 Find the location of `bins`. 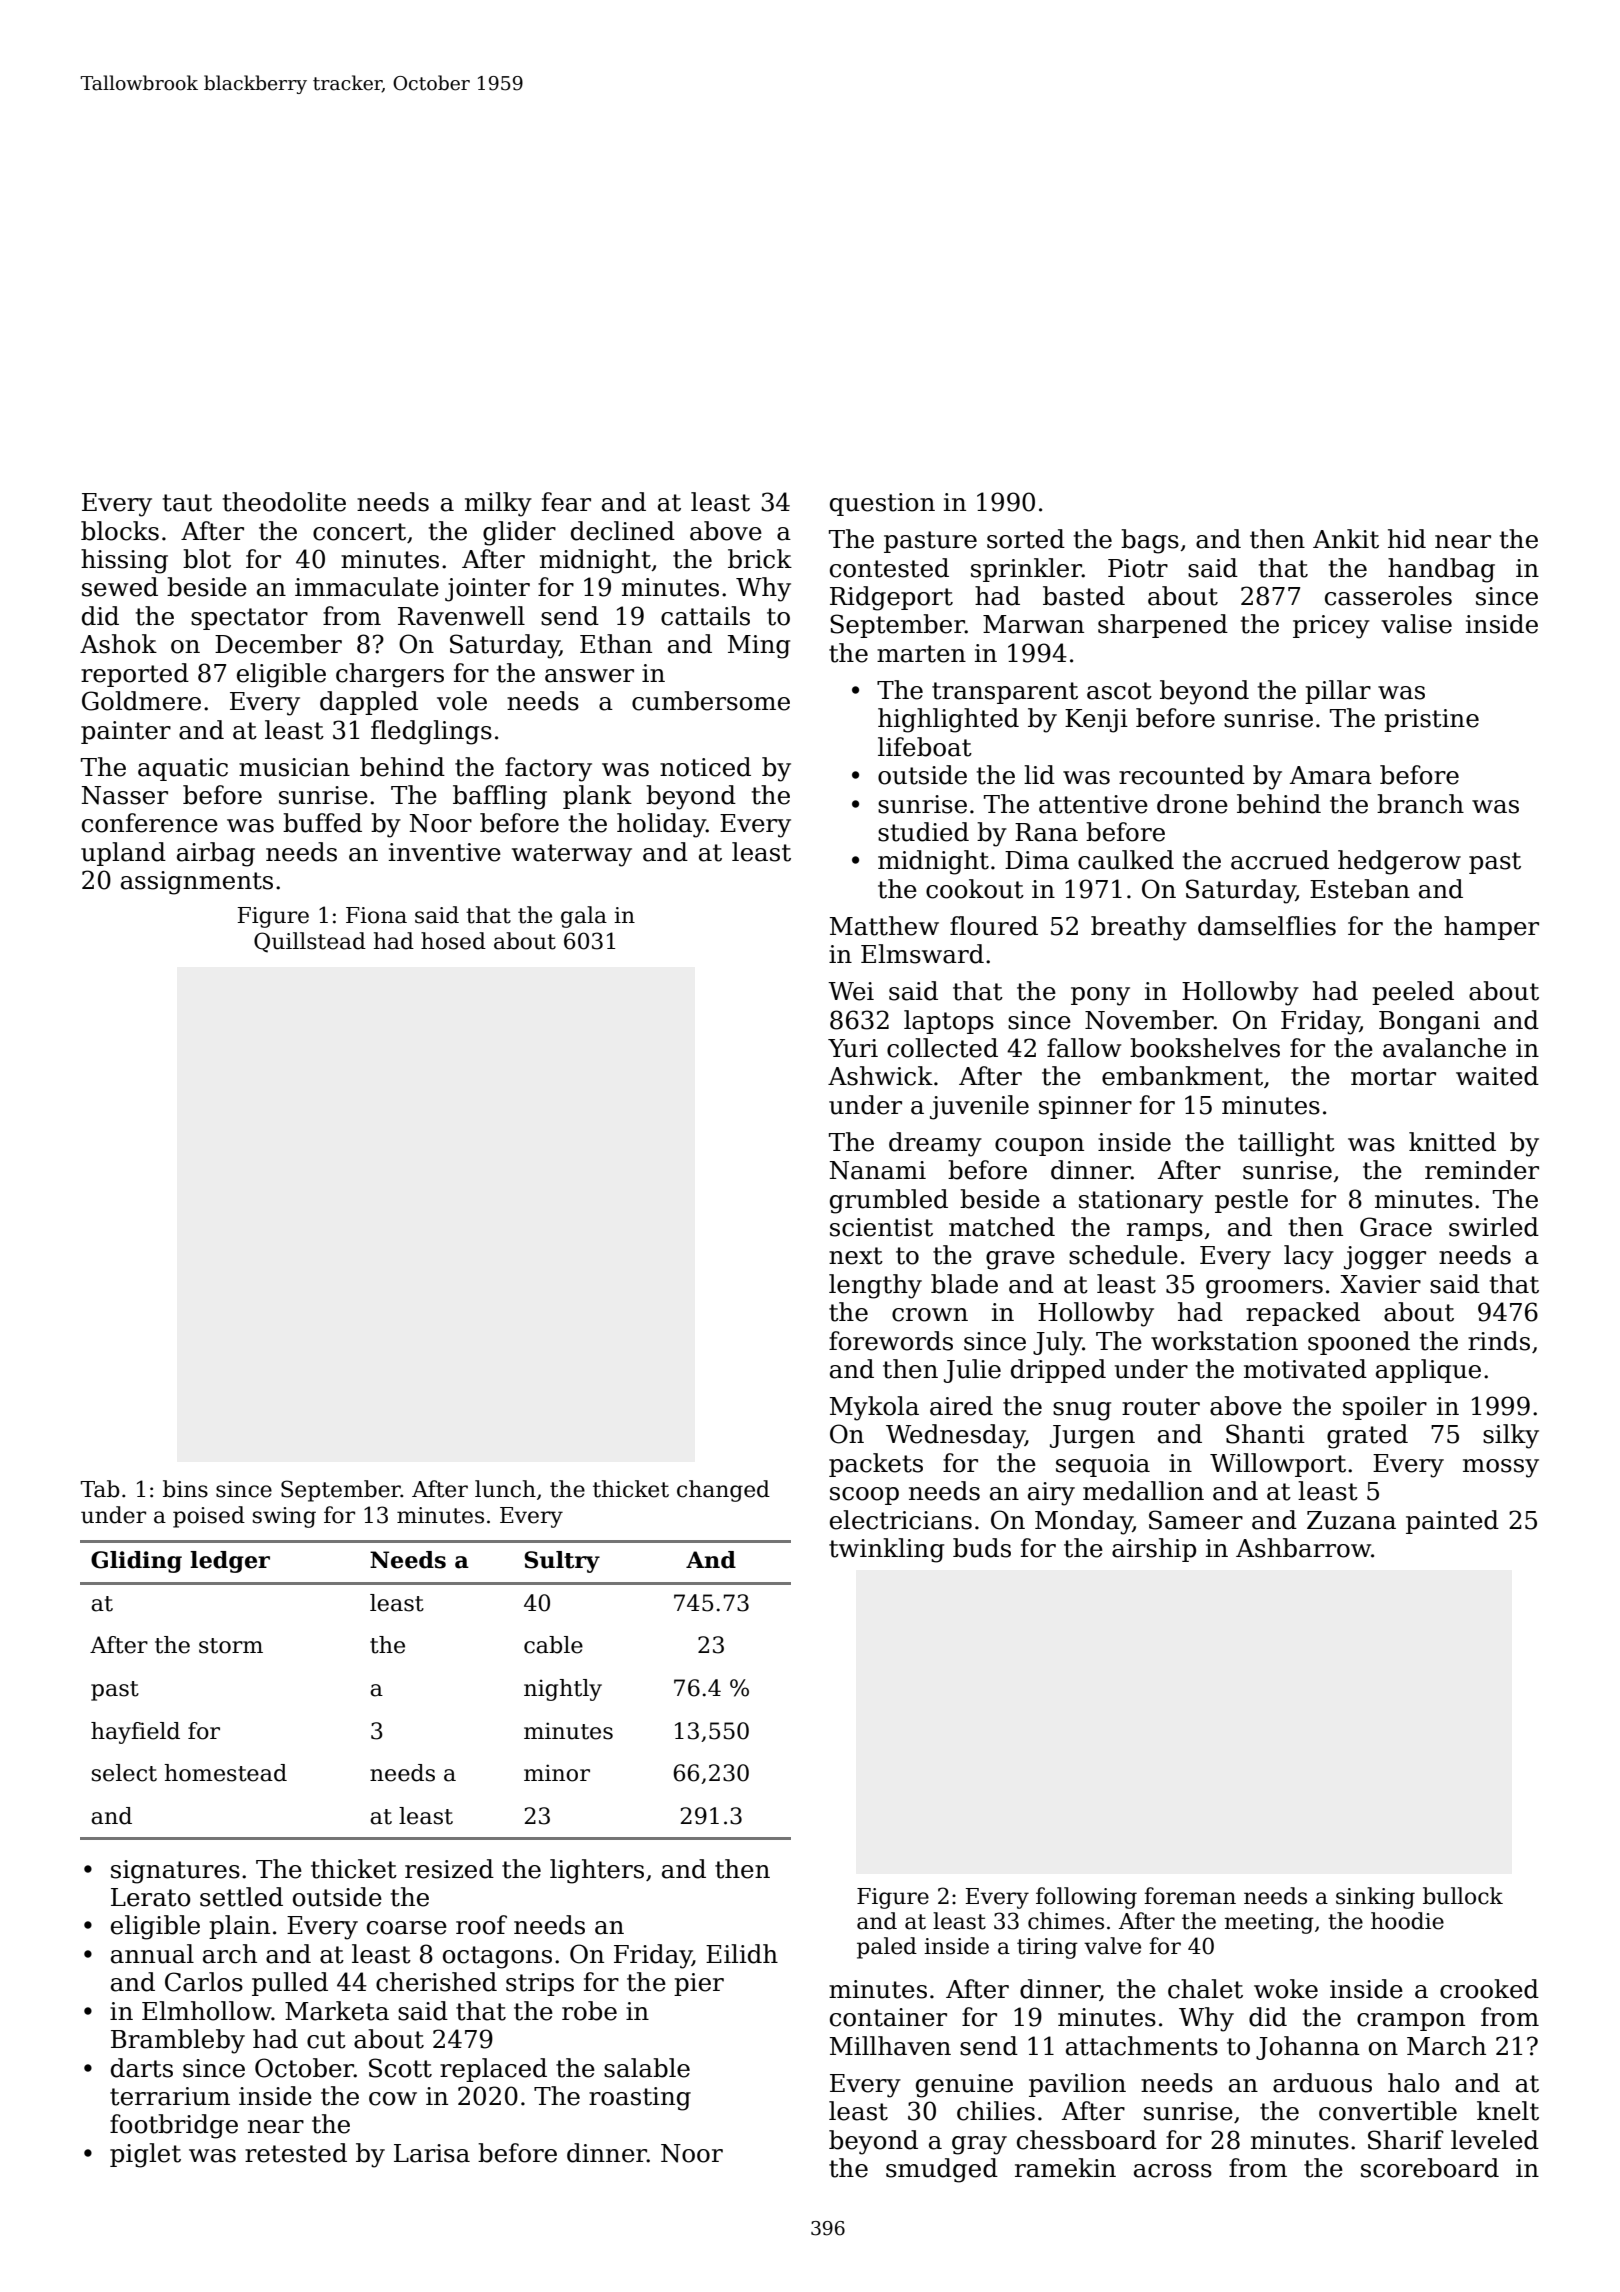

bins is located at coordinates (185, 1489).
